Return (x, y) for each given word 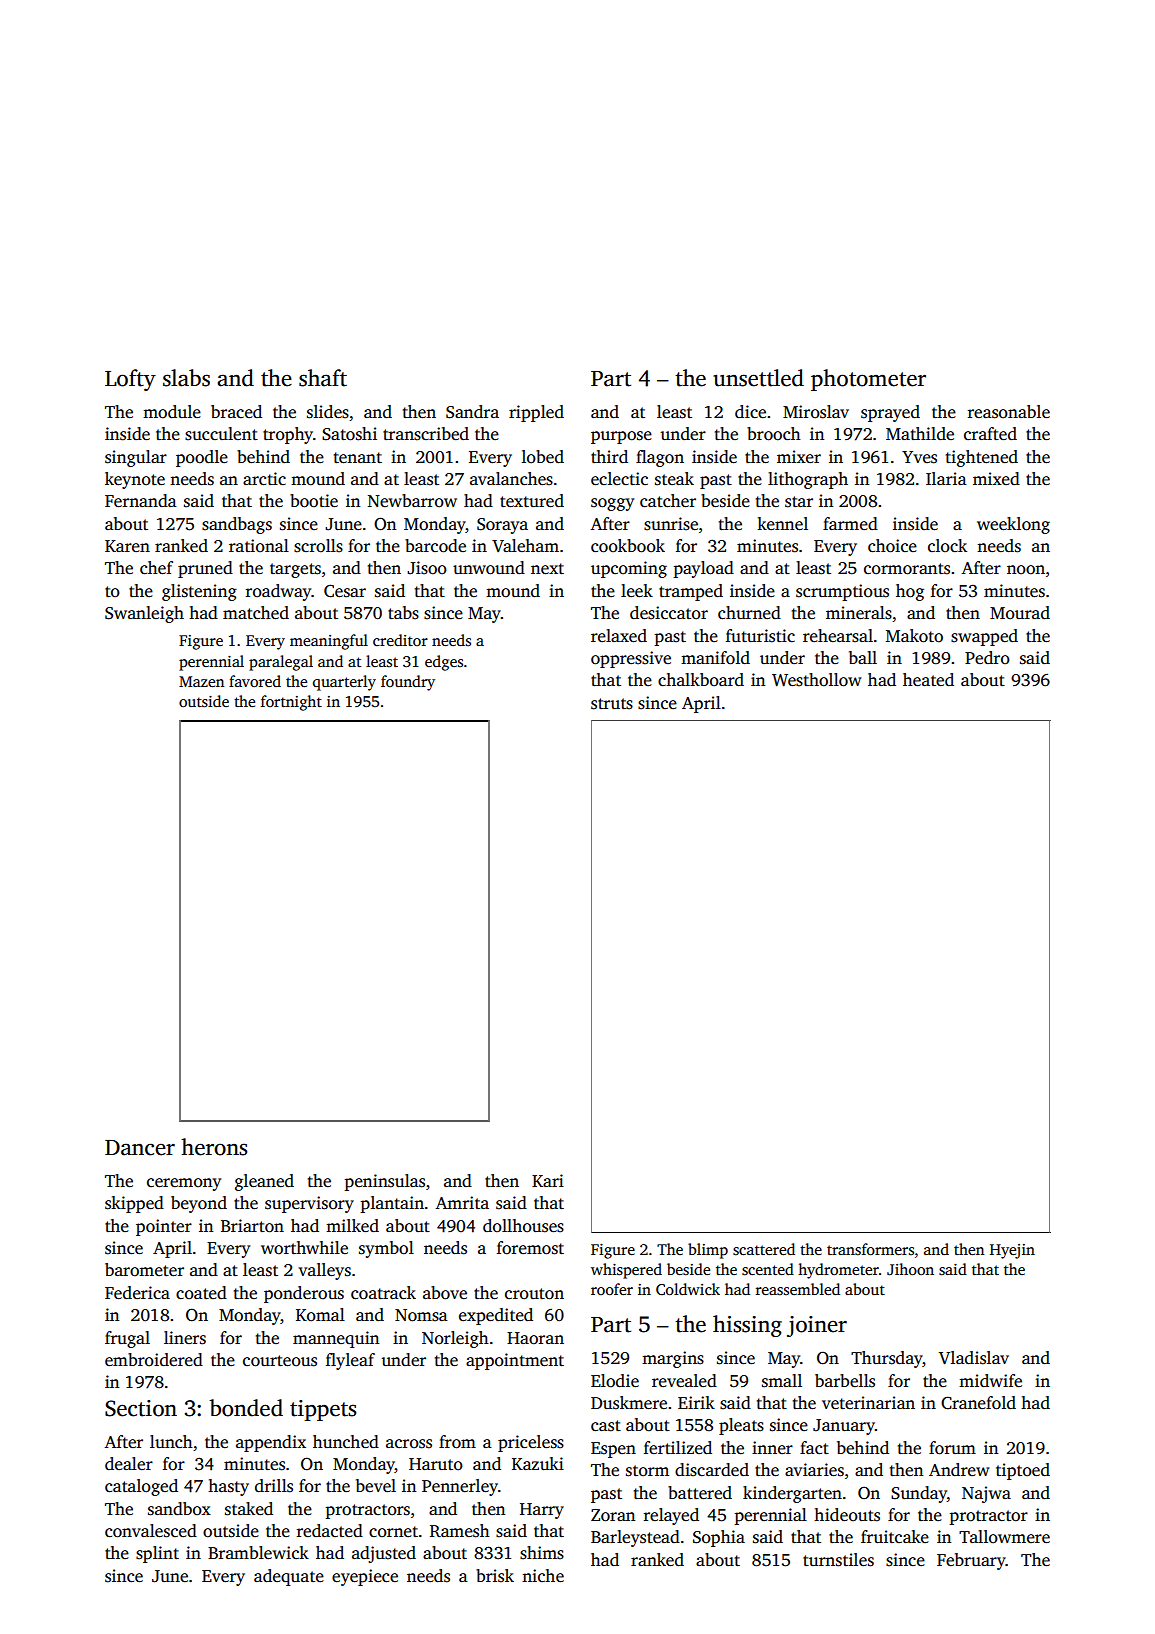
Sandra (472, 412)
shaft (323, 378)
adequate (289, 1577)
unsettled (758, 378)
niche (543, 1576)
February (971, 1561)
